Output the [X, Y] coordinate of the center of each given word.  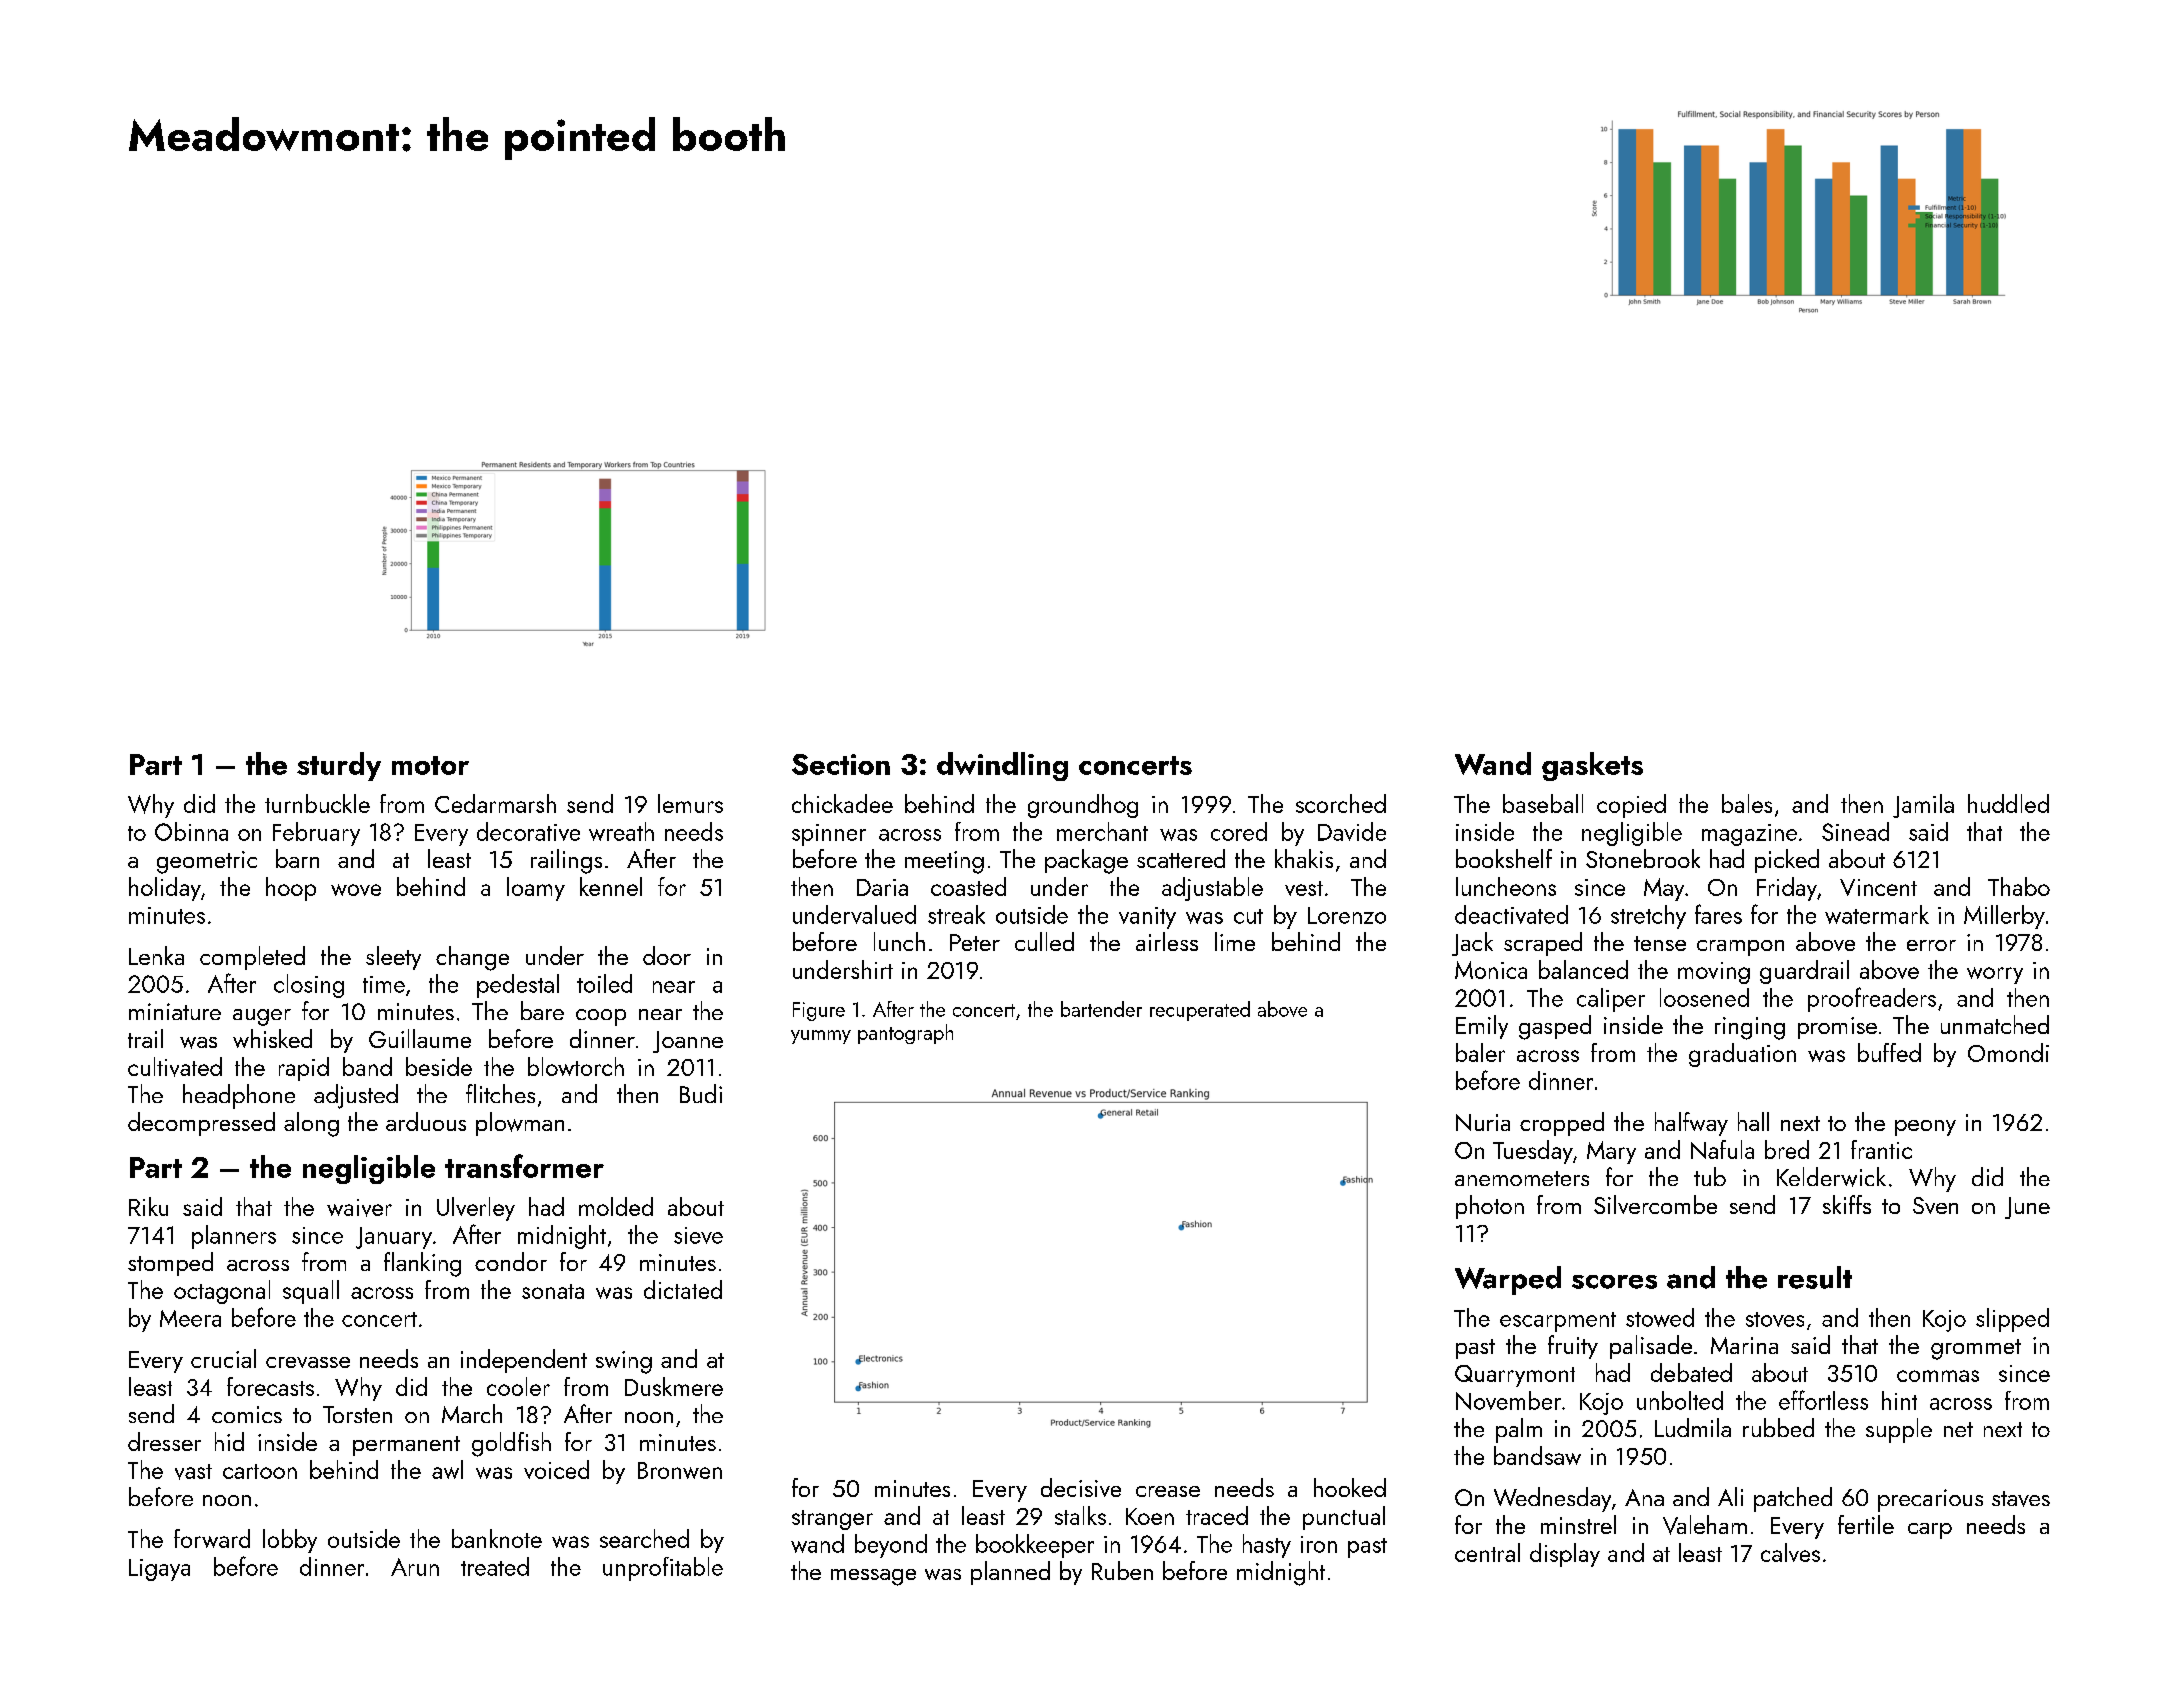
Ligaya [159, 1570]
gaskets [1592, 766]
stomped [170, 1264]
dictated [683, 1289]
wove [356, 890]
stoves [1775, 1319]
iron [1319, 1544]
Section [841, 764]
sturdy [339, 766]
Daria [882, 887]
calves [1790, 1552]
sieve [698, 1235]
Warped [1508, 1280]
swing [624, 1362]
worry [1995, 975]
